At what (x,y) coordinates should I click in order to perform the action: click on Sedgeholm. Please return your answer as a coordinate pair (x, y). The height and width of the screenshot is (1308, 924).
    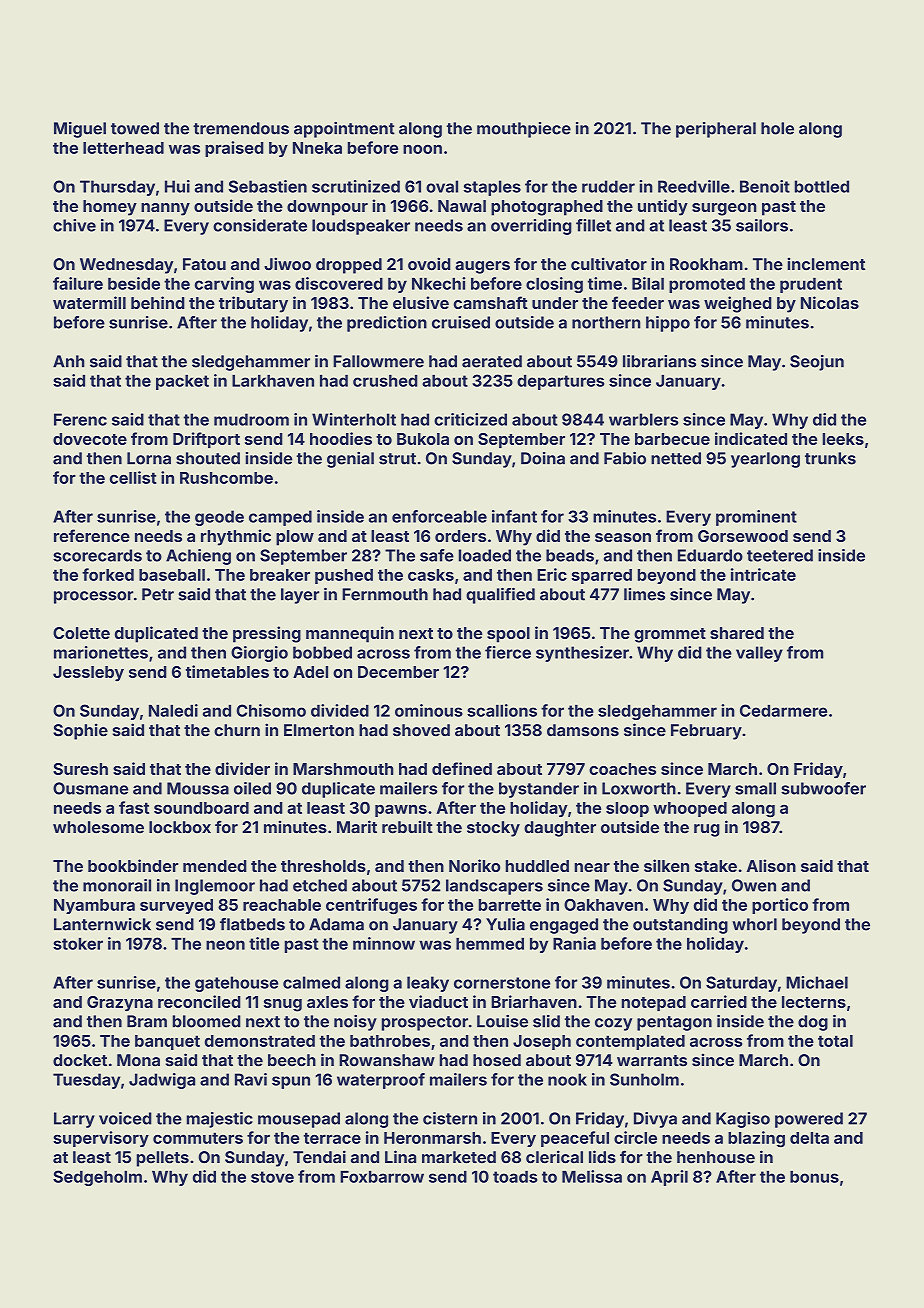
    Looking at the image, I should click on (97, 1178).
